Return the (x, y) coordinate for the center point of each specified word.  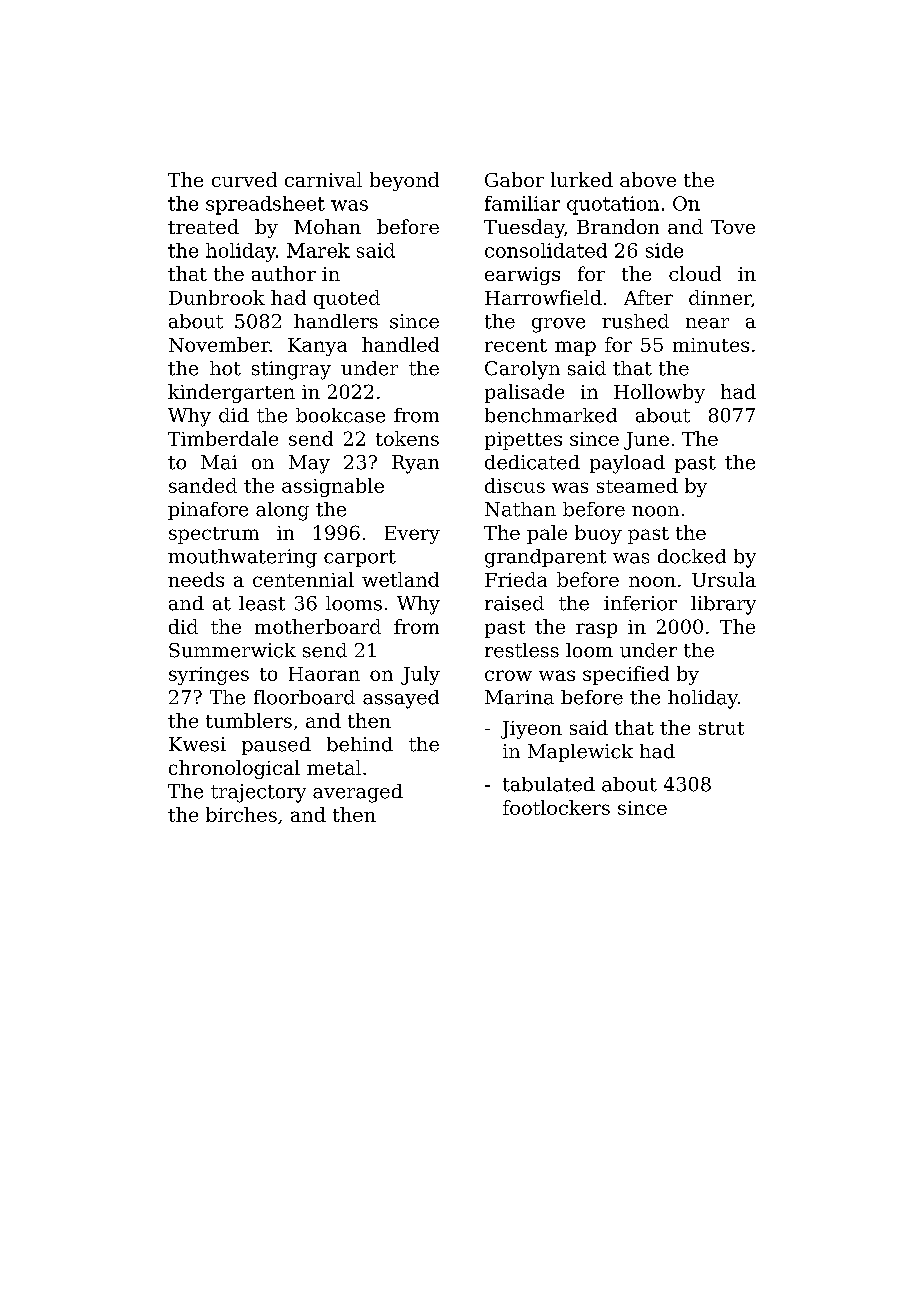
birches (241, 814)
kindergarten (231, 393)
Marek (318, 250)
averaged (358, 793)
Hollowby (659, 393)
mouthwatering (242, 558)
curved (244, 179)
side (664, 250)
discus (515, 485)
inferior (640, 603)
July (420, 675)
